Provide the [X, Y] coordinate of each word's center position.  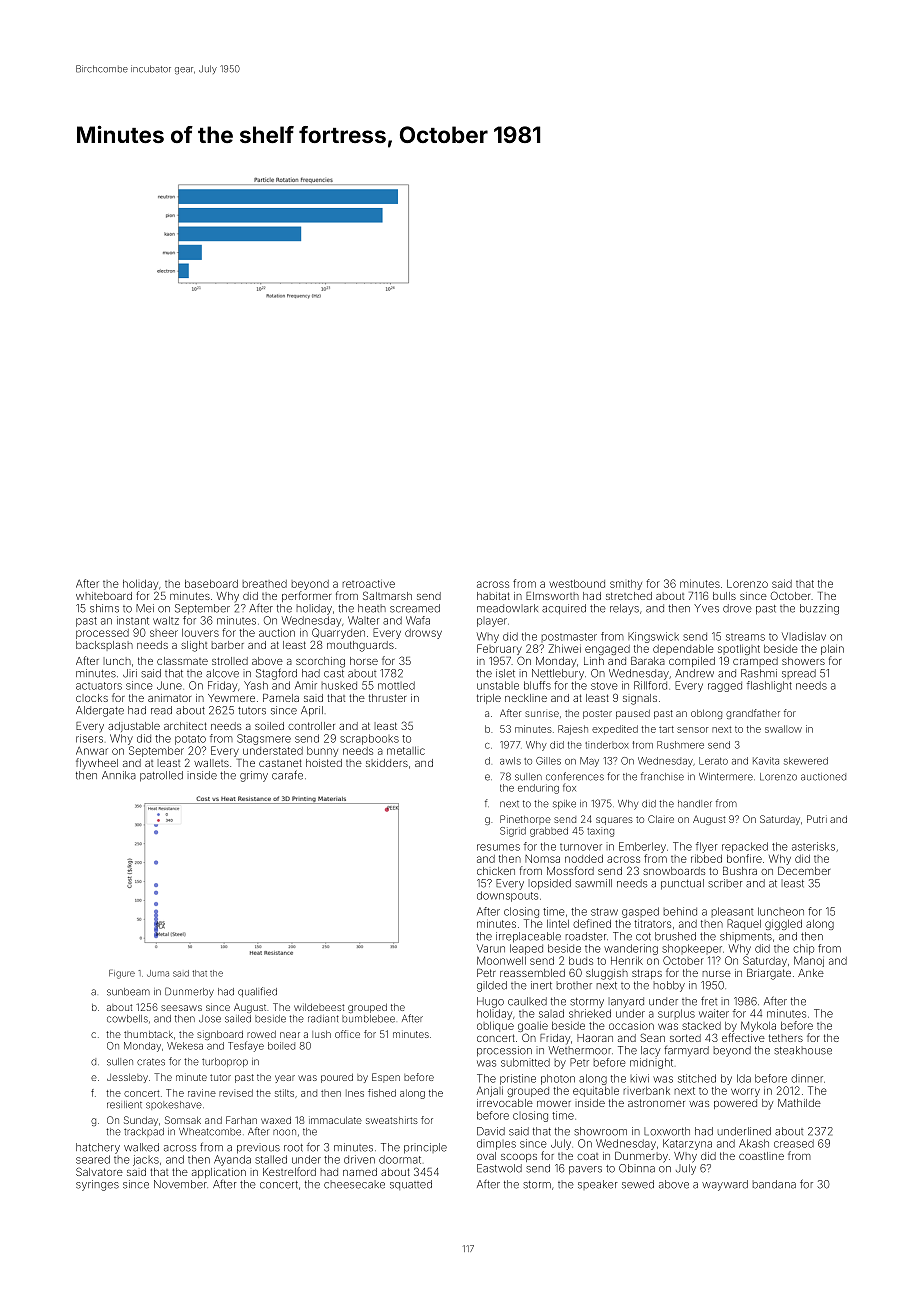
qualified [257, 992]
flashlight [769, 686]
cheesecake [354, 1184]
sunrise [542, 714]
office [347, 1034]
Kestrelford [289, 1171]
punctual [682, 884]
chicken [496, 871]
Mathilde [799, 1103]
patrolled [161, 776]
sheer [164, 633]
